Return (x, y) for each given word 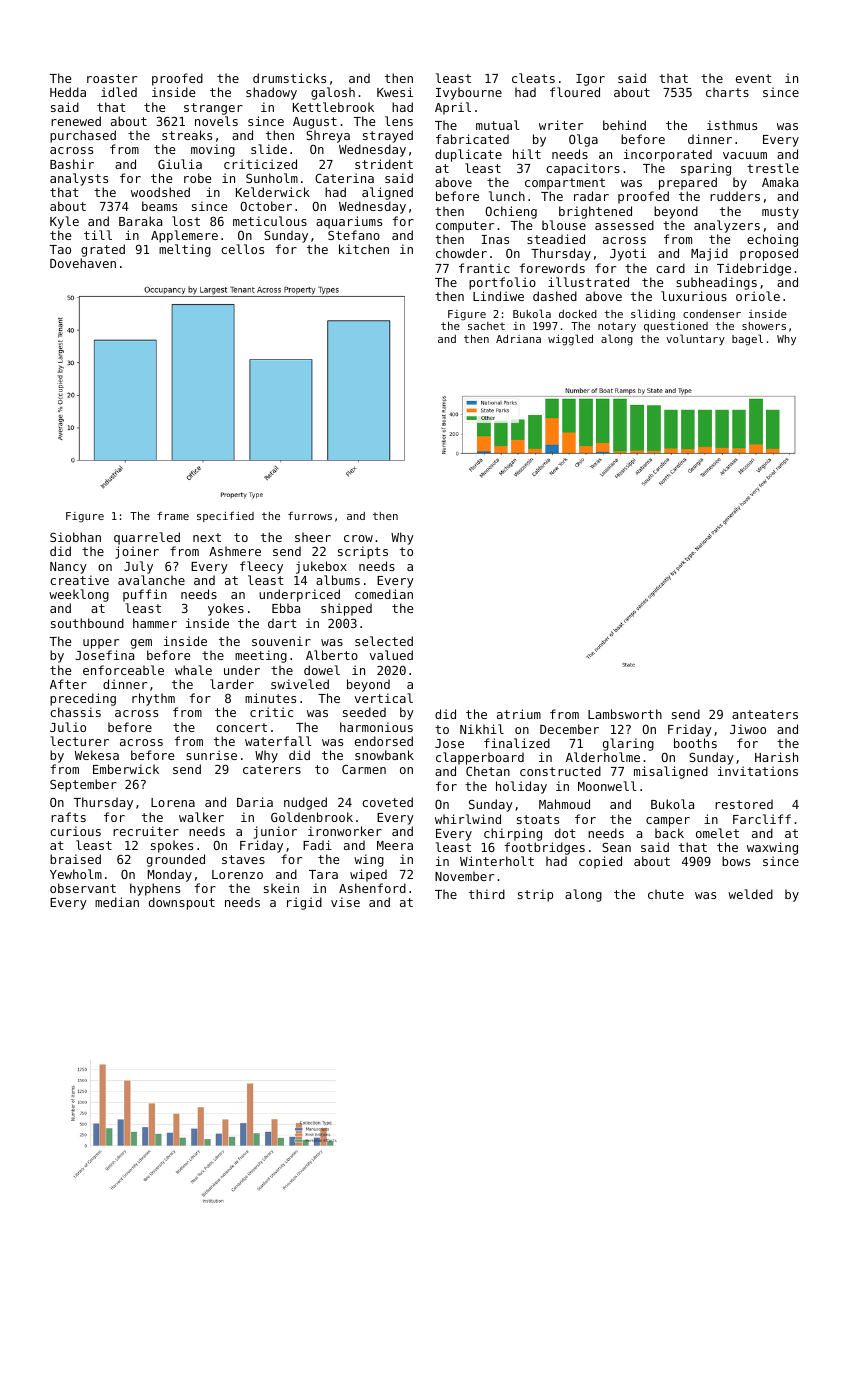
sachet (486, 326)
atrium (519, 714)
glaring (628, 744)
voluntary (695, 339)
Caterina (344, 178)
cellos (242, 249)
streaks (187, 135)
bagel (747, 340)
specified (225, 516)
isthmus (732, 125)
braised (75, 859)
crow (358, 538)
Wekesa (97, 755)
